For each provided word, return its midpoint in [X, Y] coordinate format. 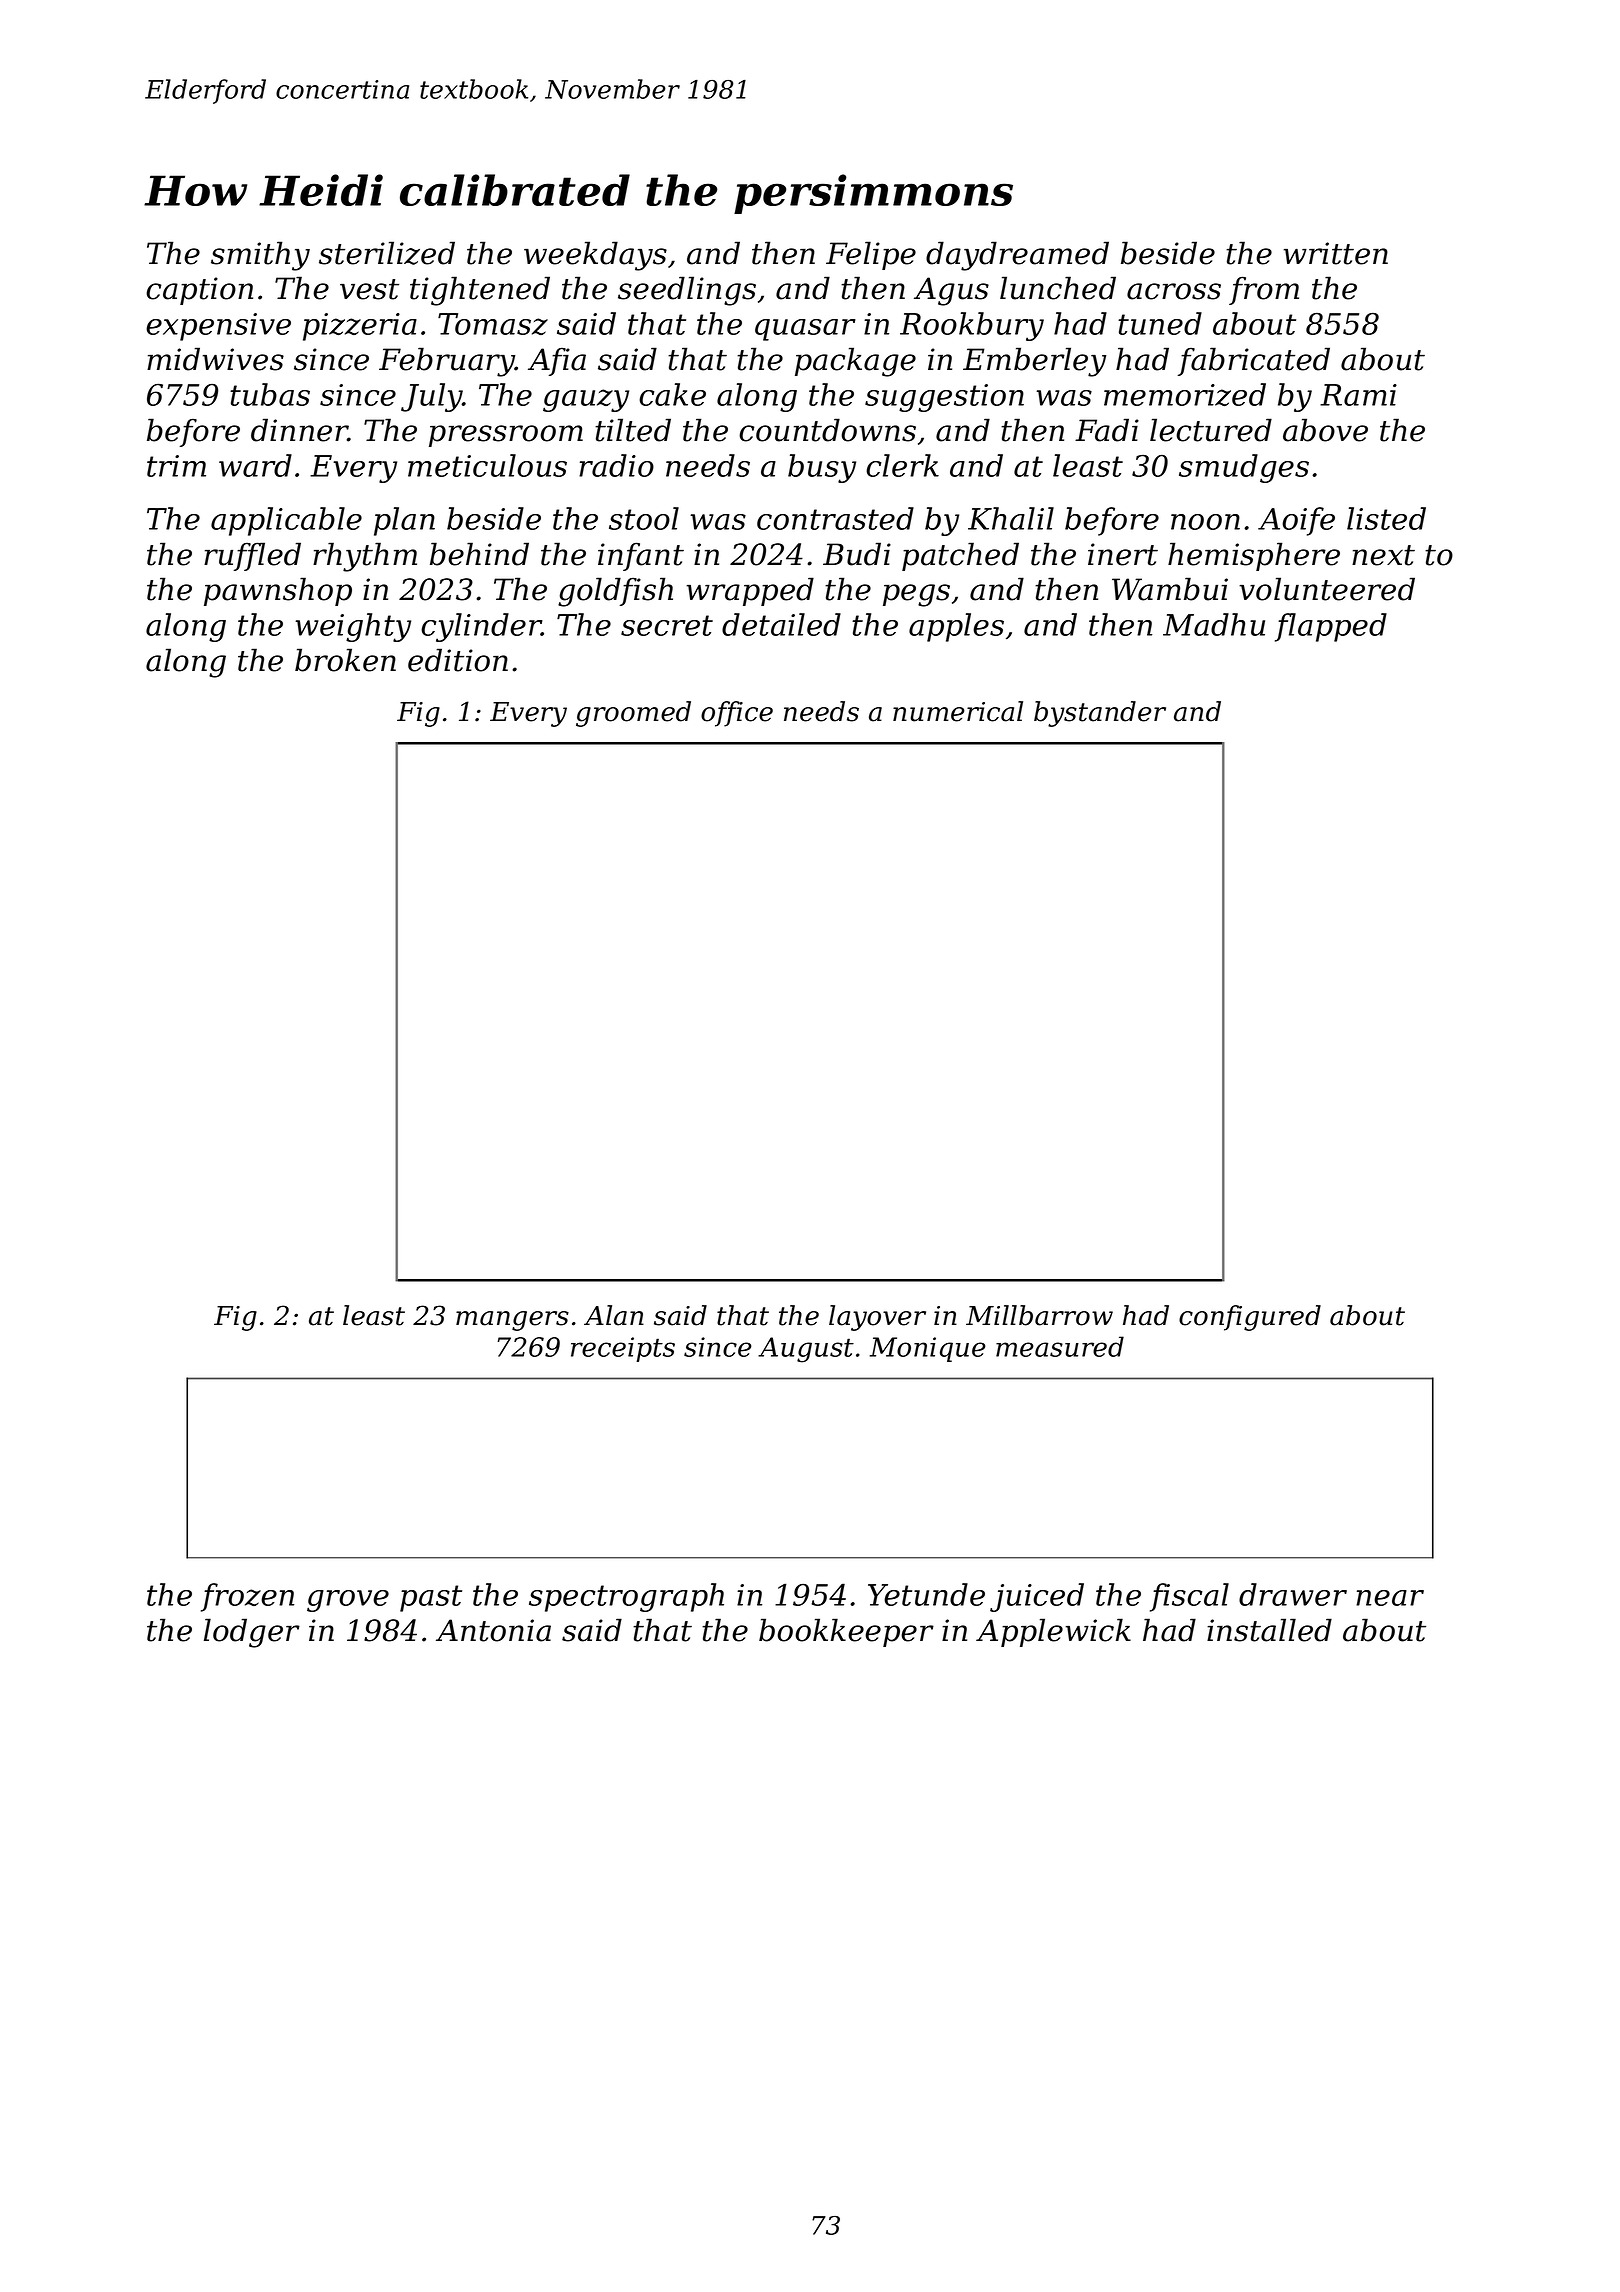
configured [1250, 1318]
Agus [951, 291]
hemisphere [1254, 556]
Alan [614, 1315]
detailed [781, 624]
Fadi [1107, 430]
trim [176, 466]
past [431, 1598]
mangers [512, 1321]
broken [345, 660]
